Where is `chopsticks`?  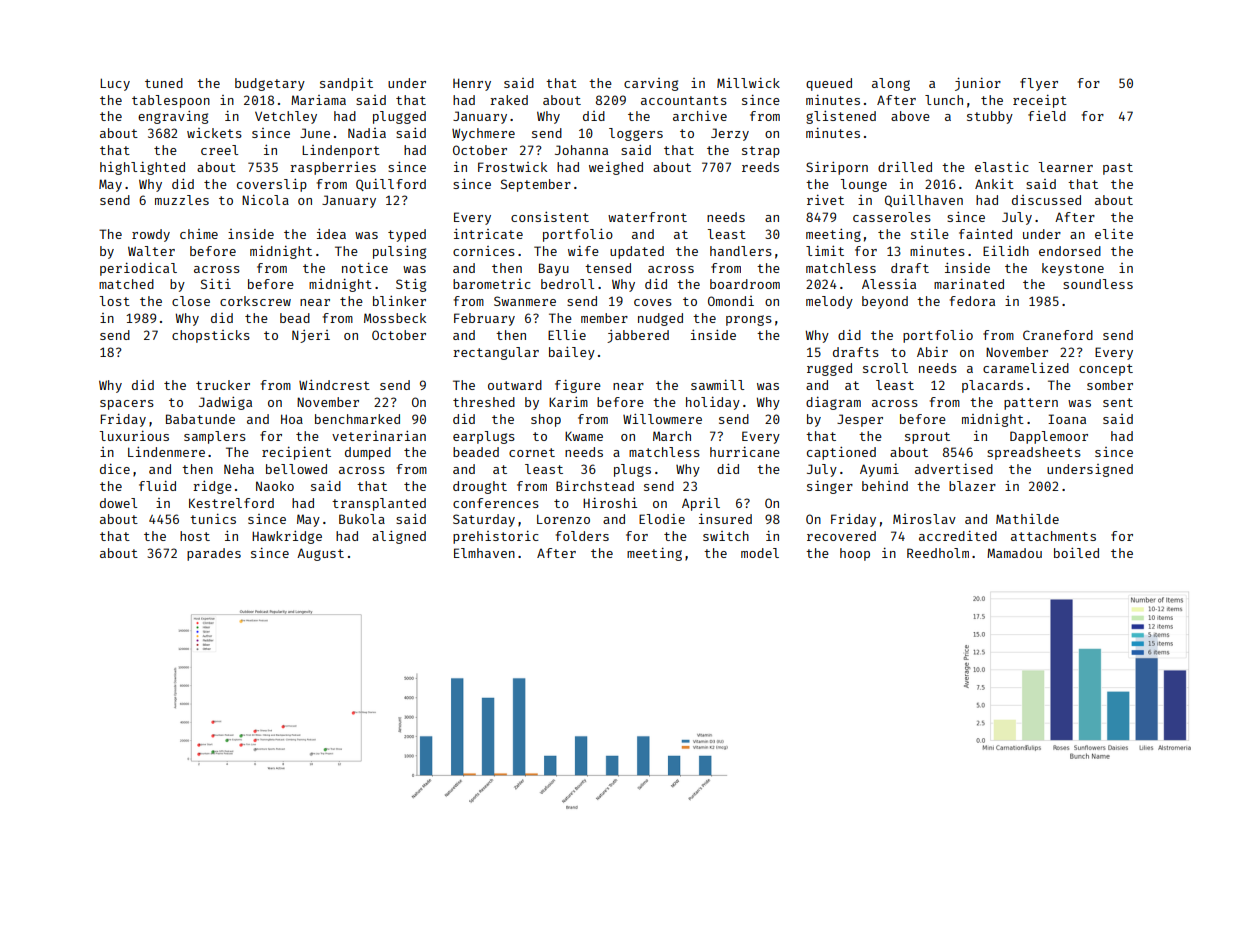
chopsticks is located at coordinates (211, 336).
